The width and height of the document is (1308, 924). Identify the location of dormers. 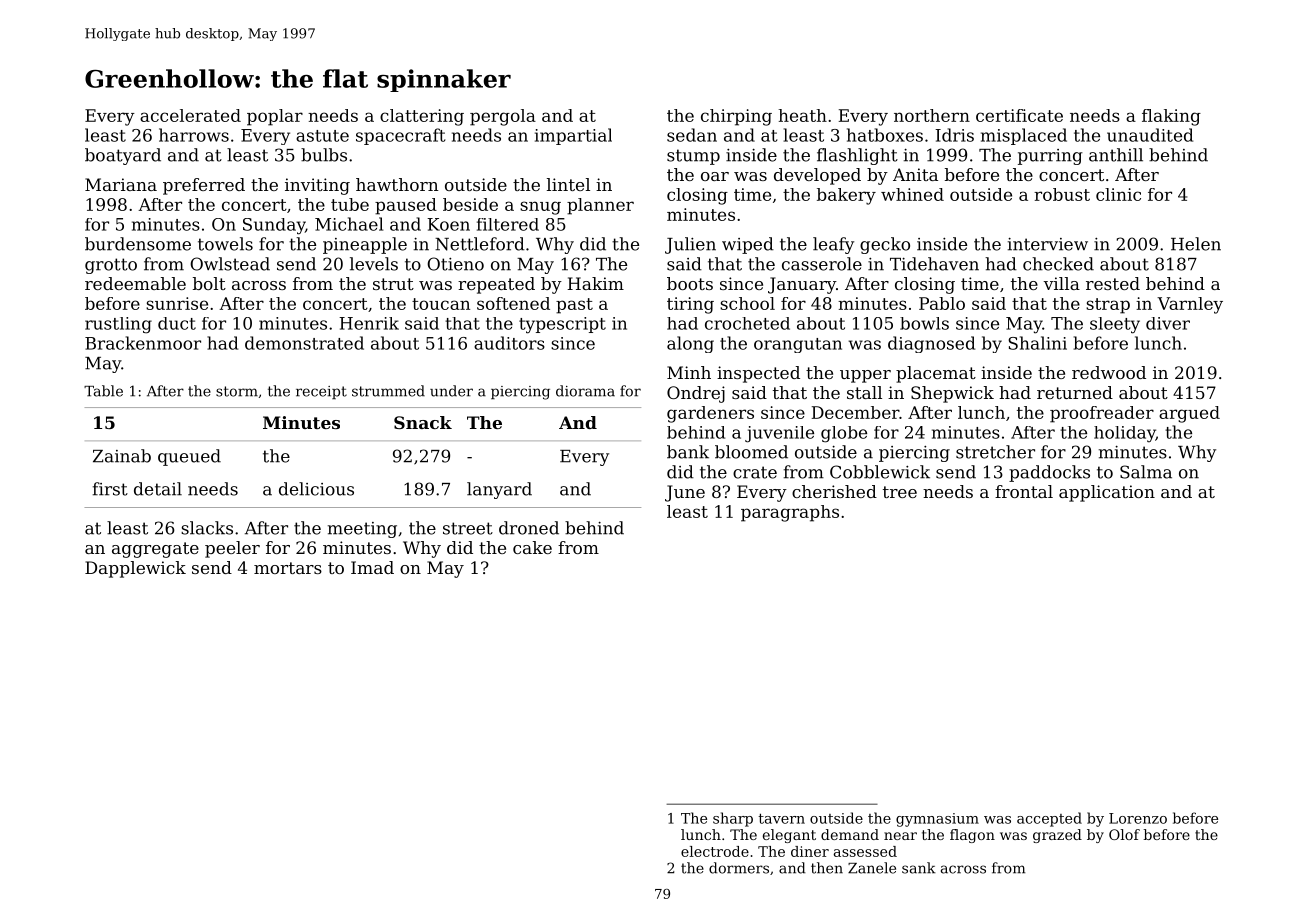
(739, 868).
